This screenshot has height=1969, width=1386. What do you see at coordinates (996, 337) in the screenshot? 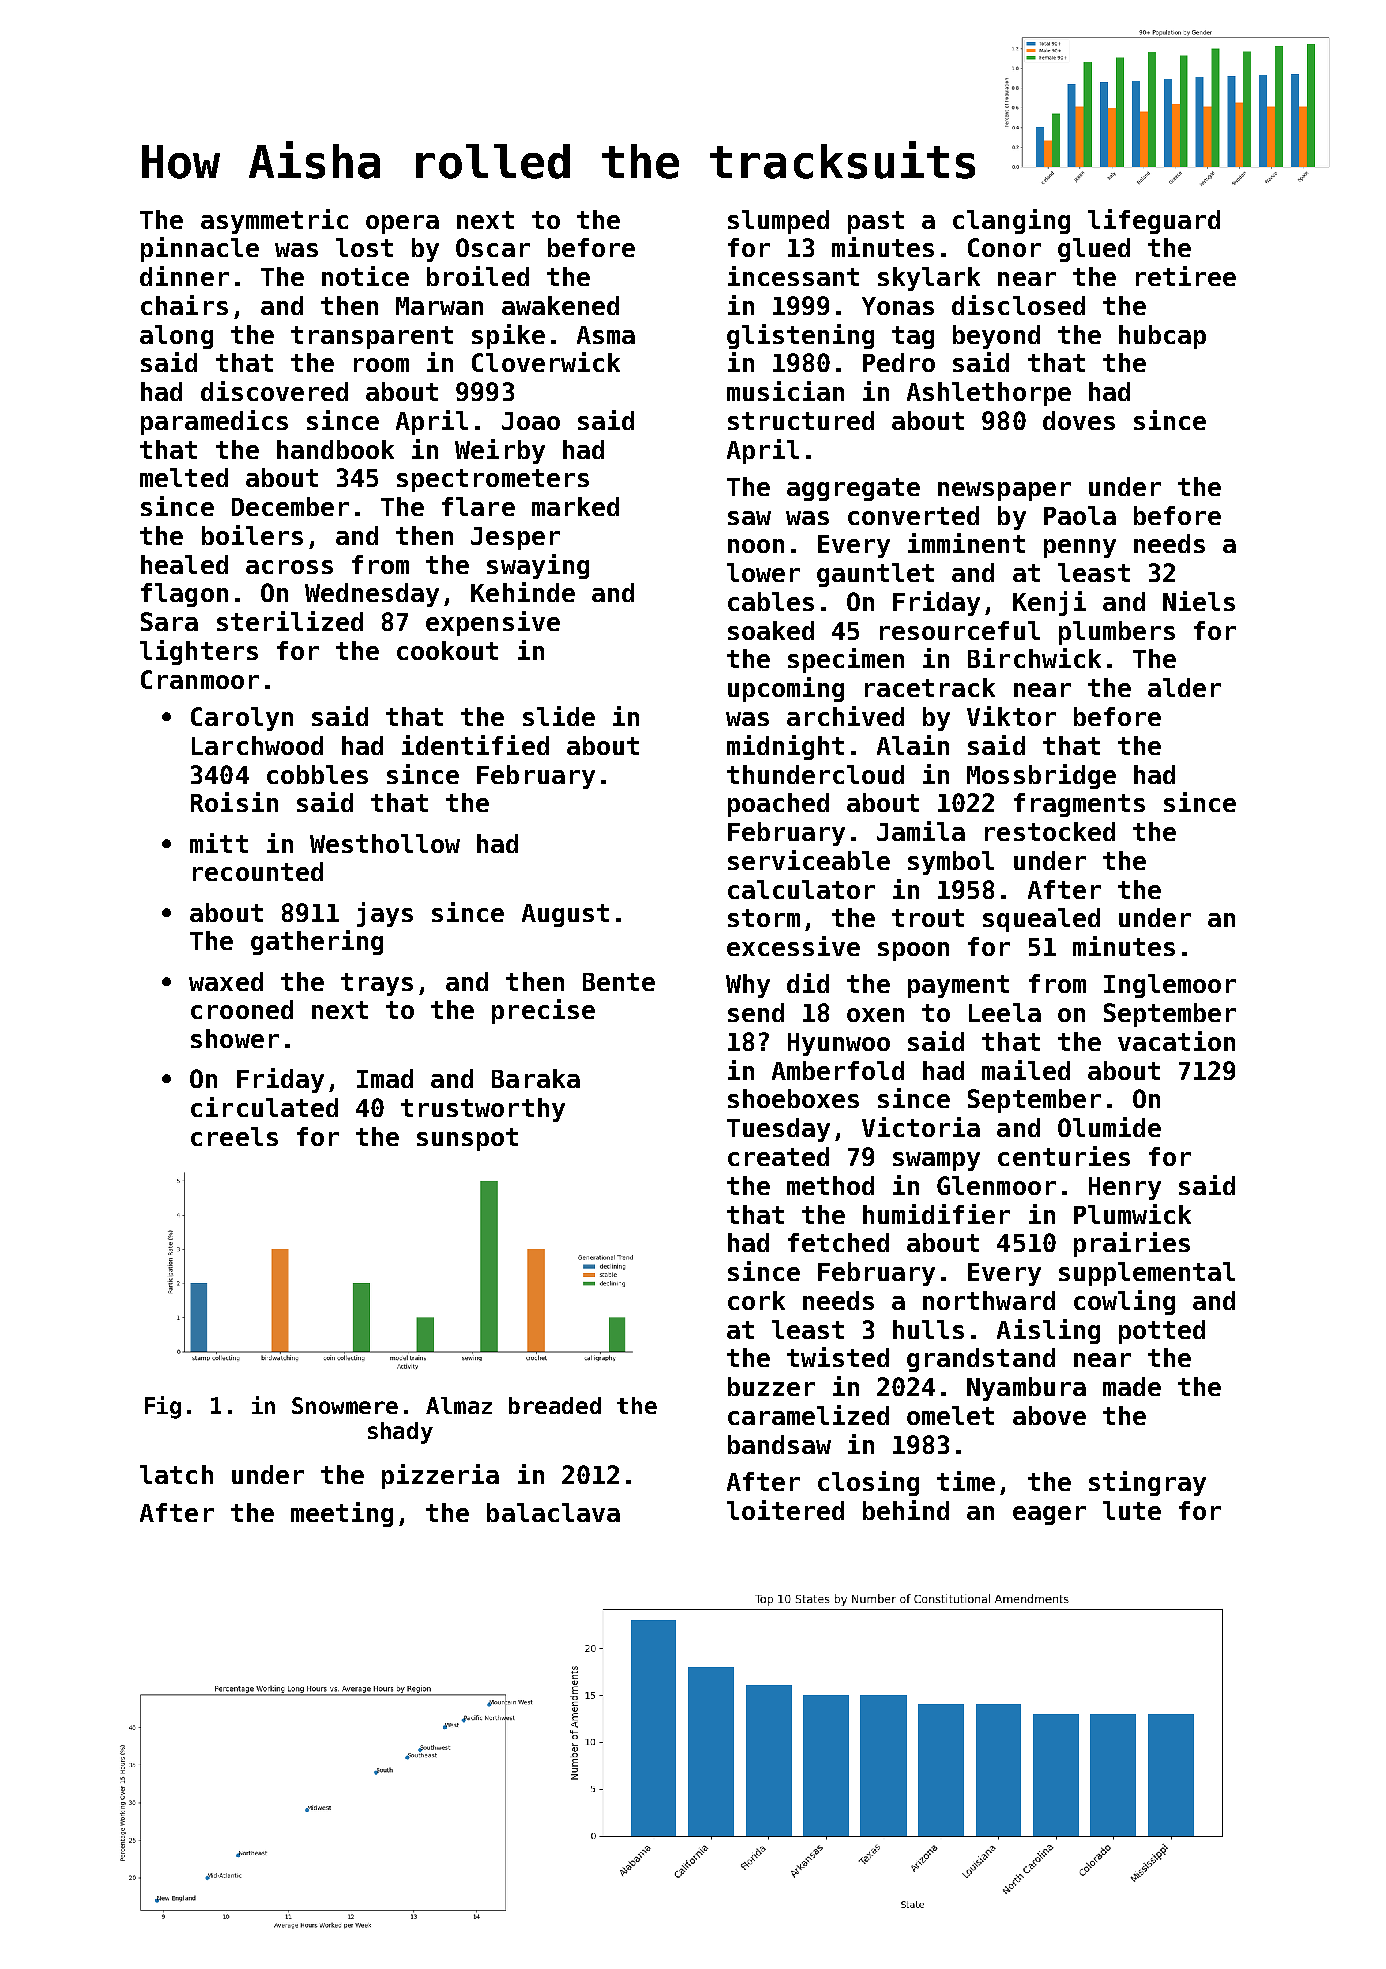
I see `beyond` at bounding box center [996, 337].
